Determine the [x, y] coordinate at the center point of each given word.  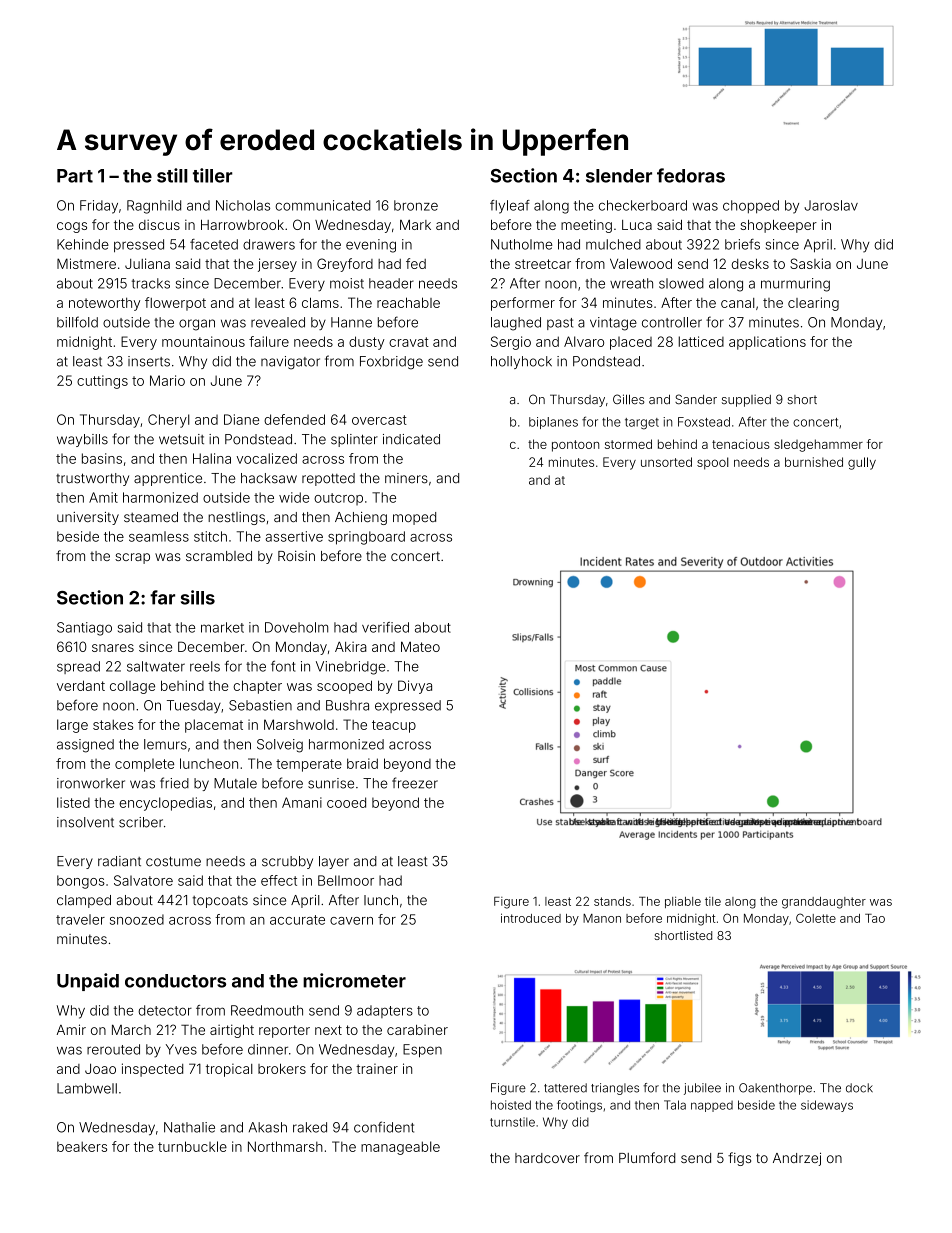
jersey [277, 265]
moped [414, 518]
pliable [683, 902]
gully [862, 463]
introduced [531, 918]
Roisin [296, 556]
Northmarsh [285, 1146]
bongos [81, 882]
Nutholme [521, 244]
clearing [813, 304]
